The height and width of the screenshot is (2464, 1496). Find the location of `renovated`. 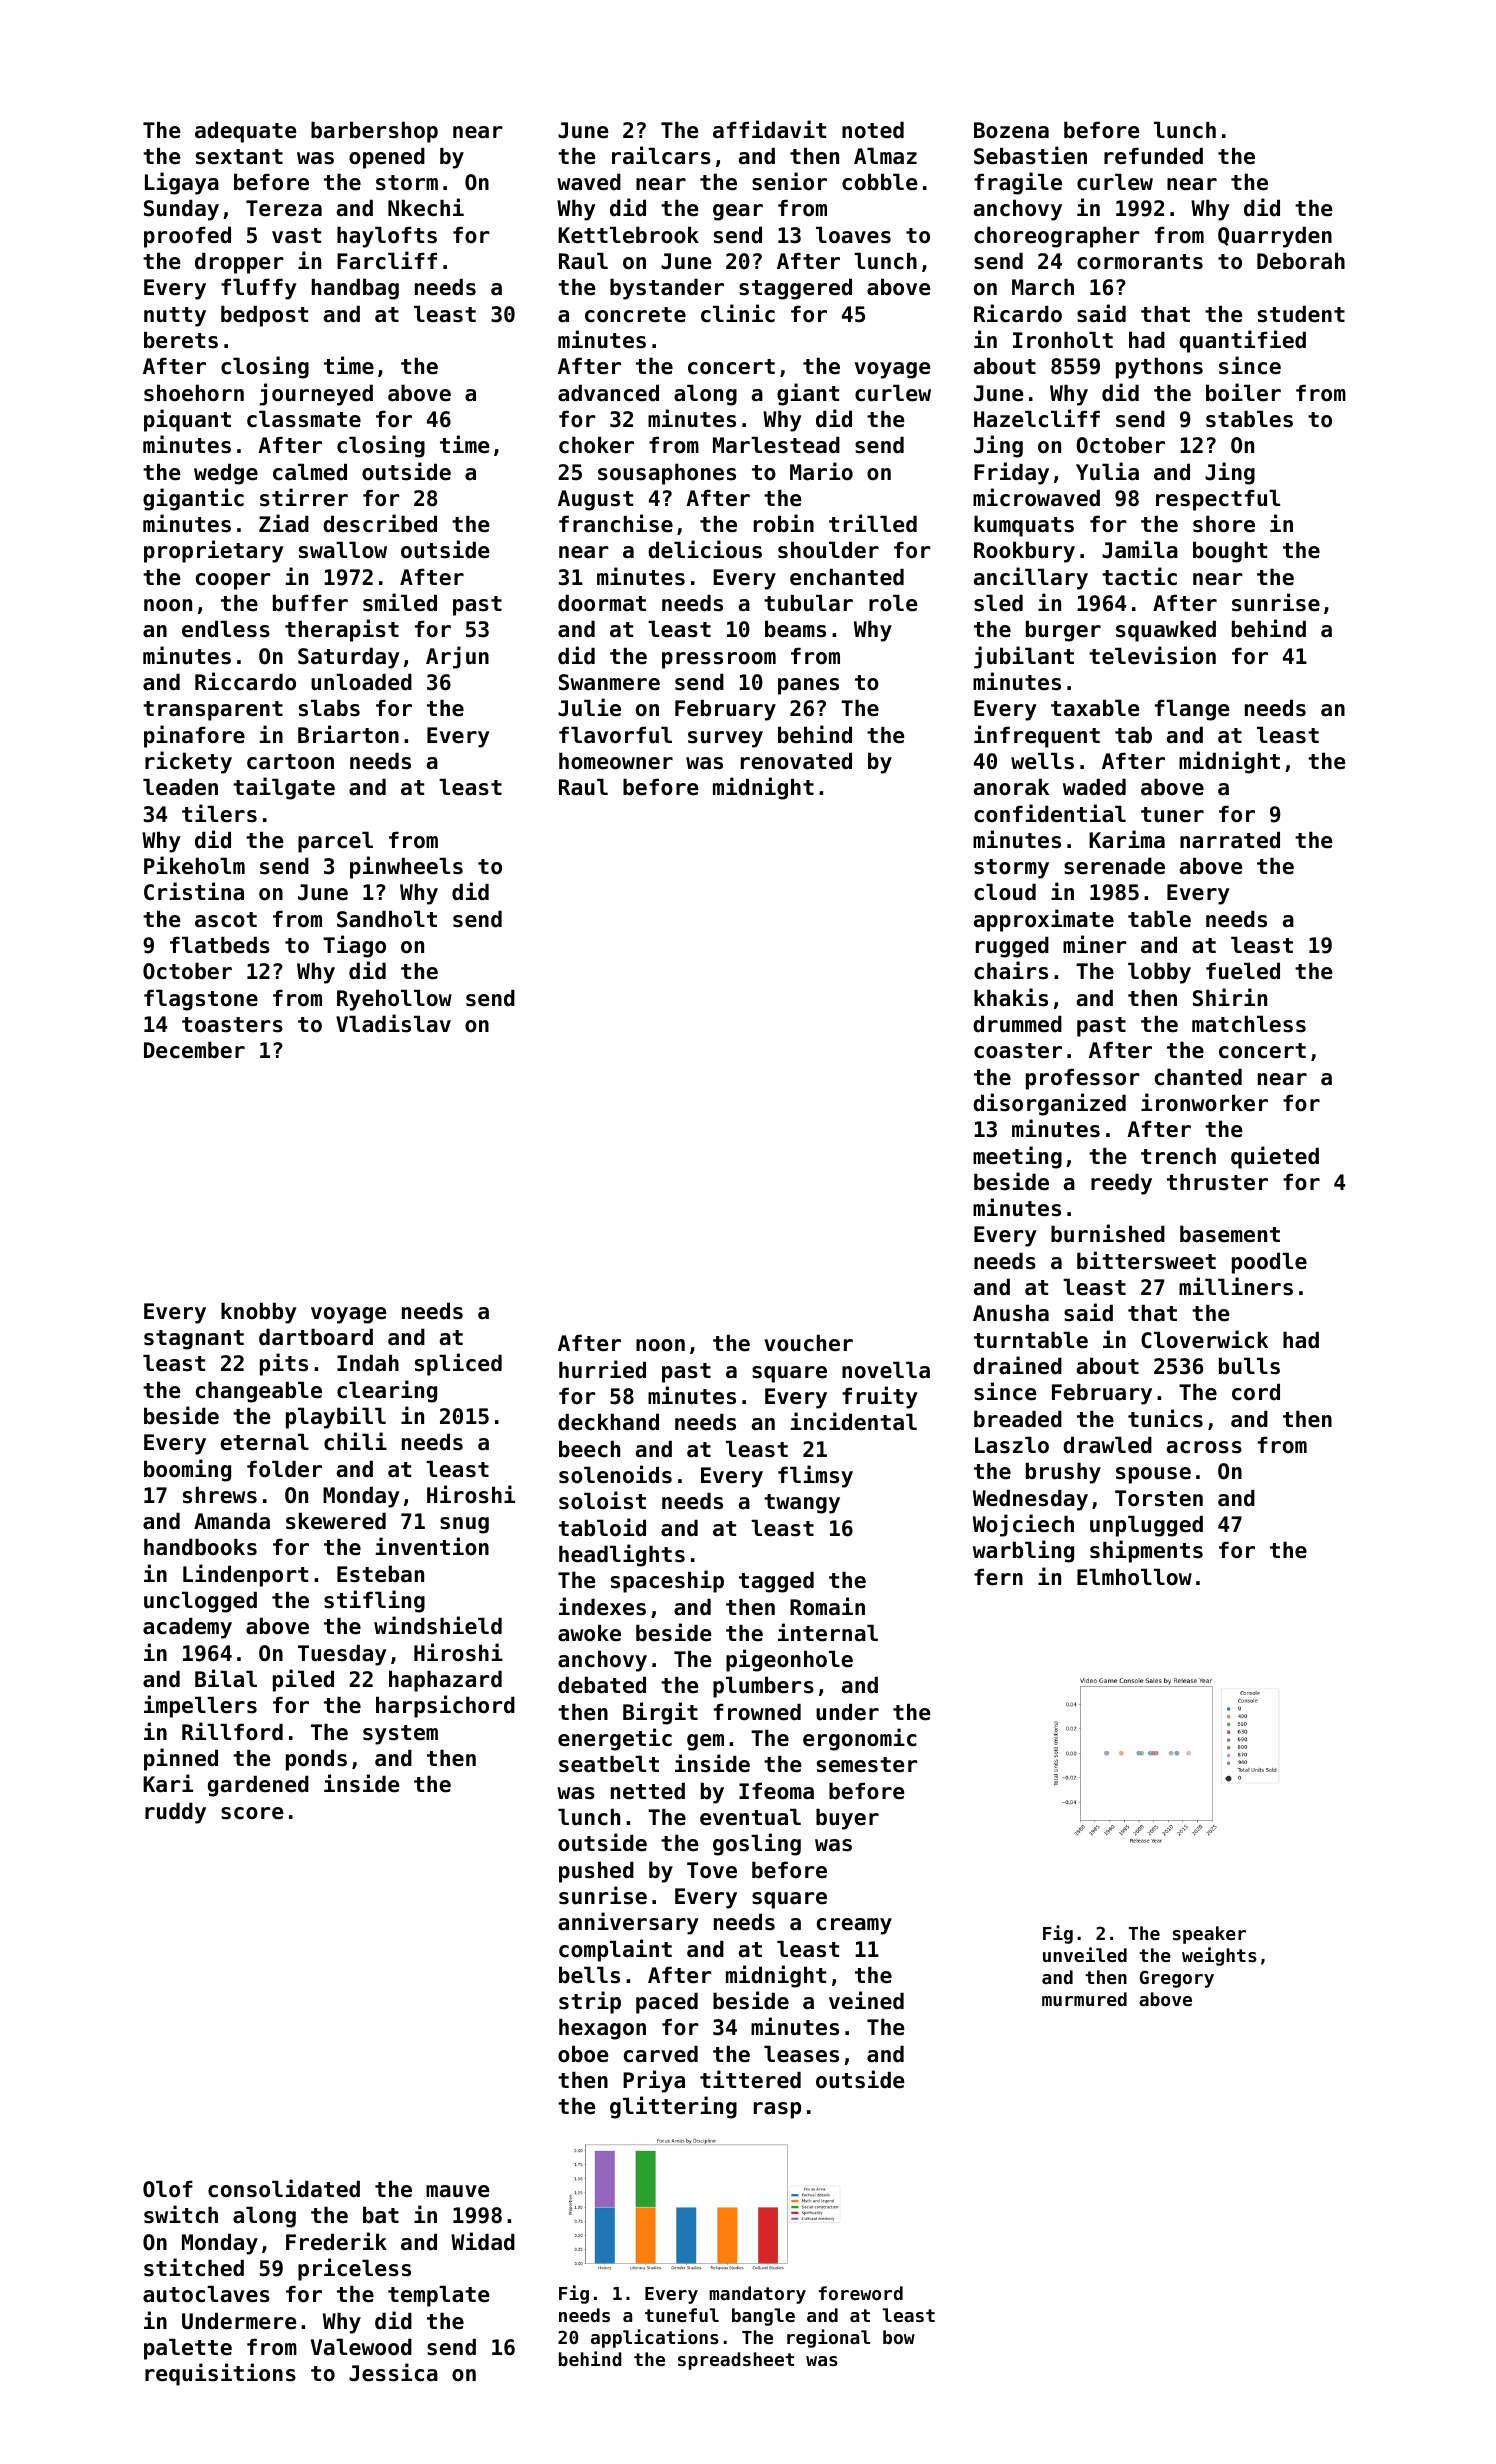

renovated is located at coordinates (796, 761).
